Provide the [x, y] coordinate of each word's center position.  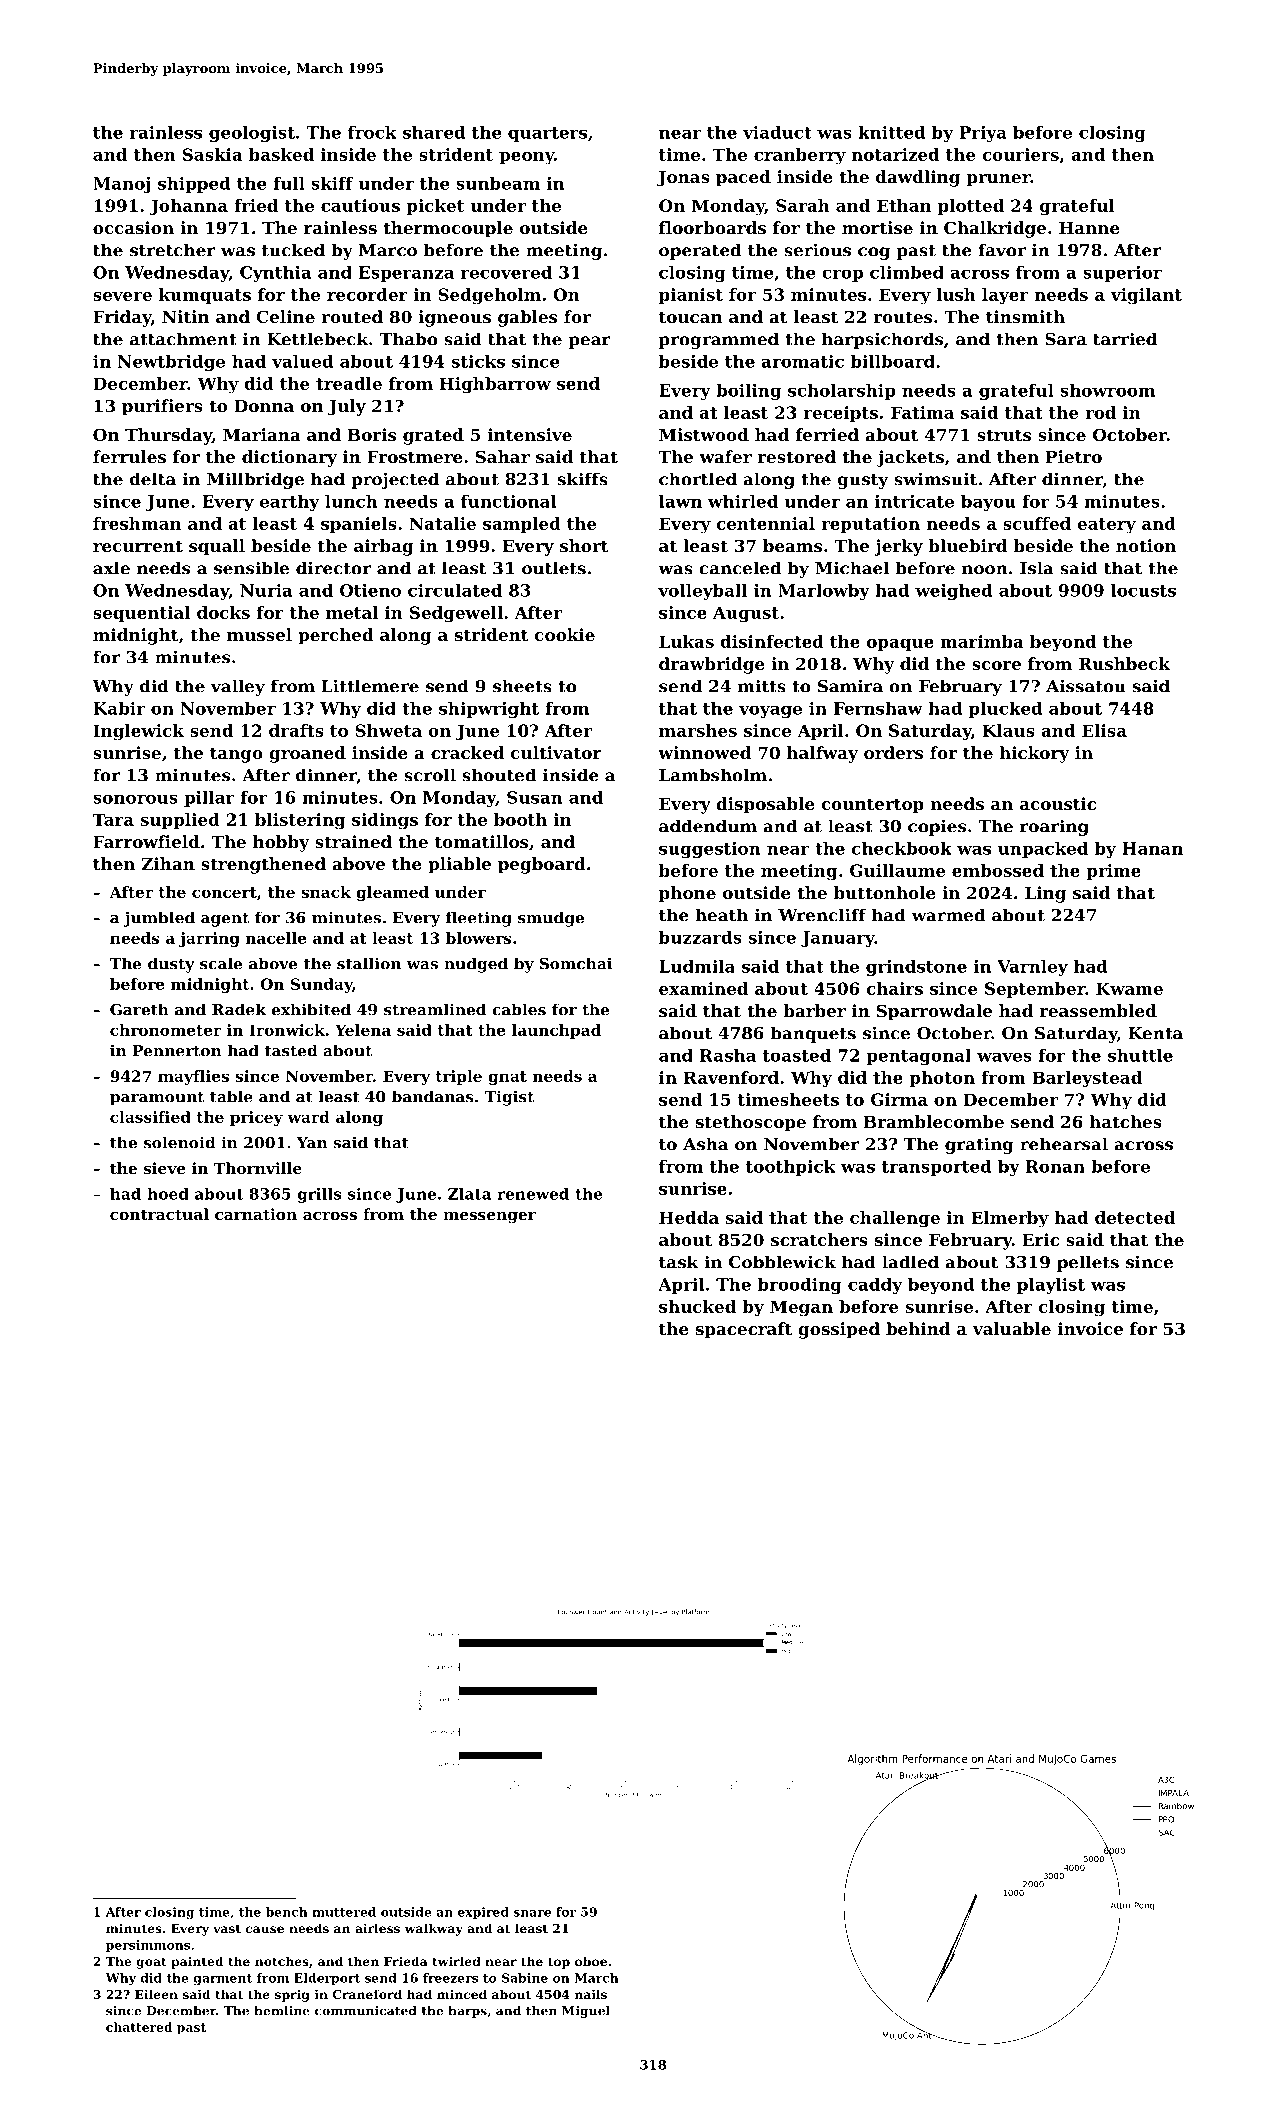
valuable [1012, 1328]
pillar [209, 799]
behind [918, 1328]
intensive [530, 434]
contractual [159, 1214]
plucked [1005, 710]
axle [111, 568]
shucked [697, 1306]
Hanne [1089, 228]
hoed [168, 1194]
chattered [139, 2027]
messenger [489, 1218]
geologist [252, 134]
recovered [506, 272]
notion [1146, 545]
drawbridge [712, 665]
